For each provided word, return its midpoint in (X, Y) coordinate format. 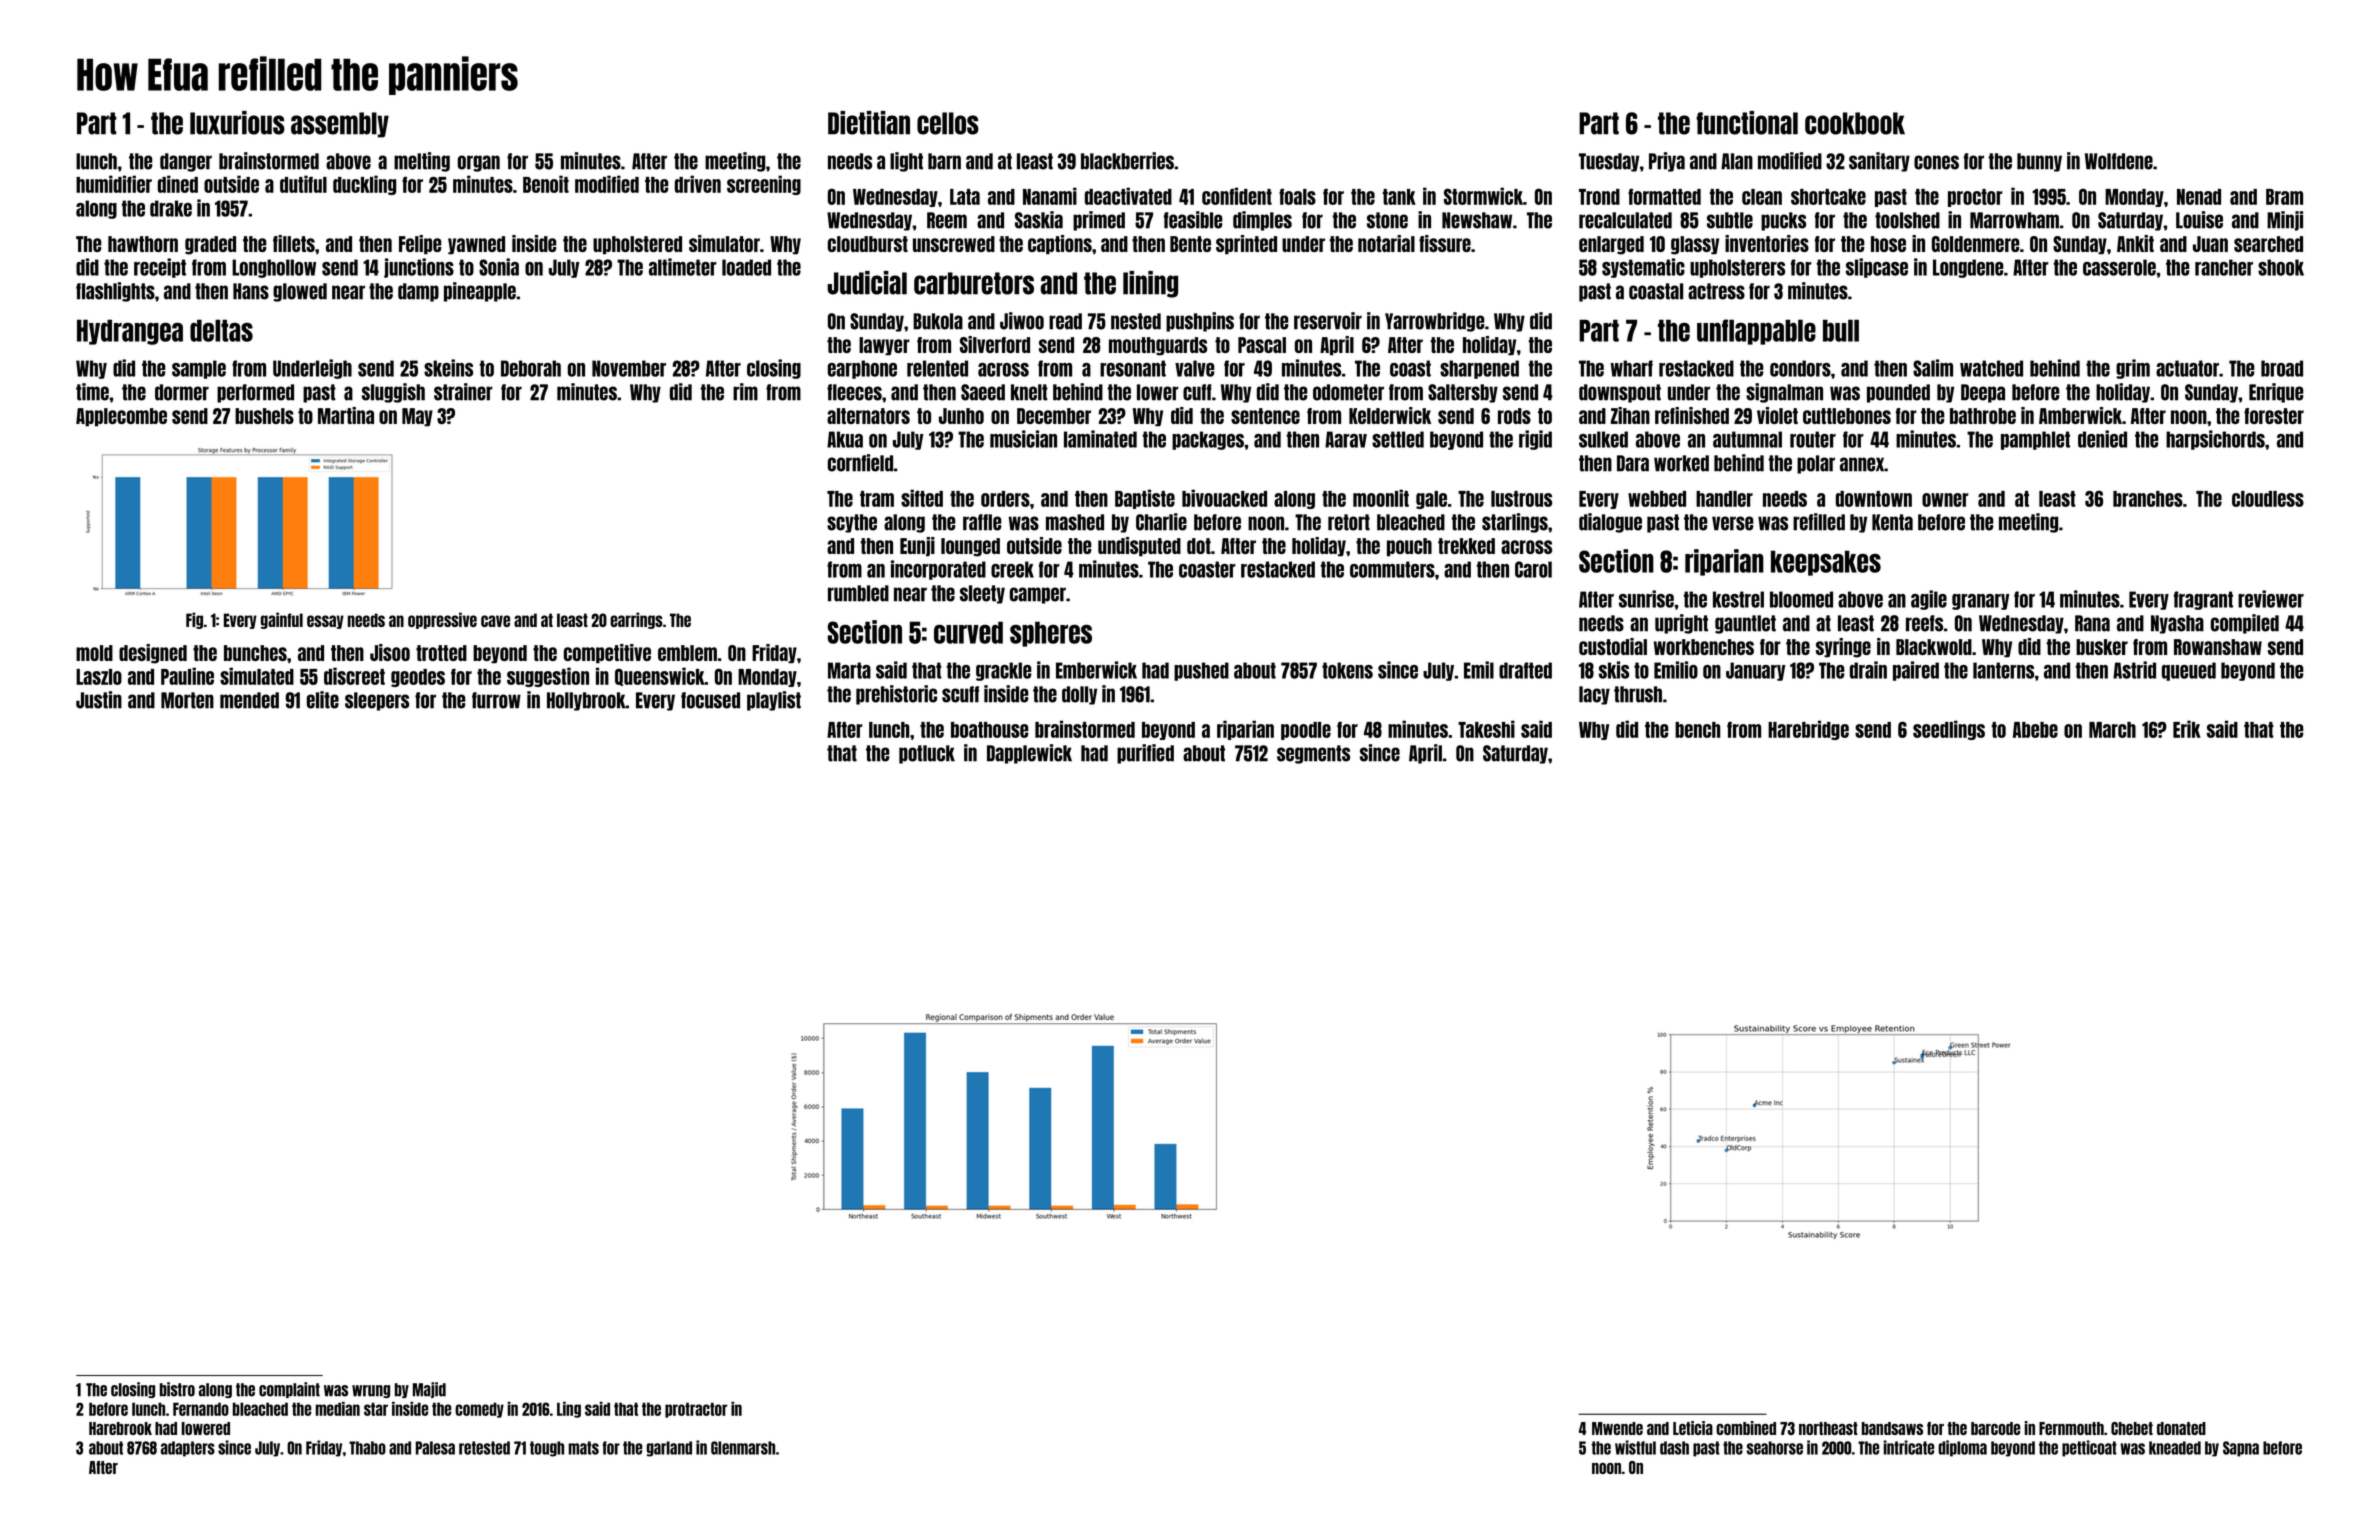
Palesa (435, 1448)
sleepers (377, 701)
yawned (476, 245)
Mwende (1617, 1428)
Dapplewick (1029, 754)
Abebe (2035, 730)
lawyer (884, 346)
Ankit (2135, 243)
